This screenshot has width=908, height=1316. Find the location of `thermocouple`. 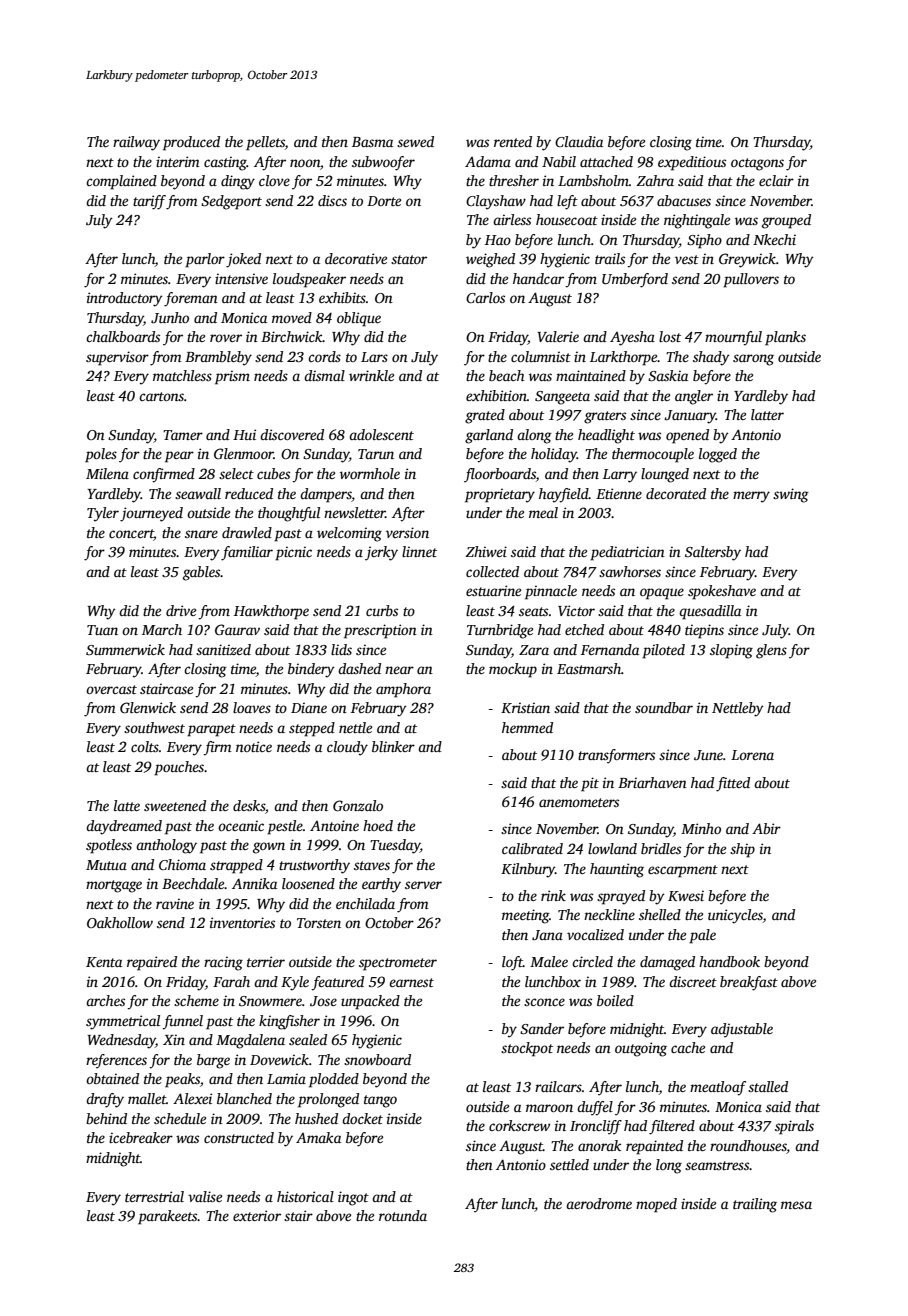

thermocouple is located at coordinates (653, 455).
